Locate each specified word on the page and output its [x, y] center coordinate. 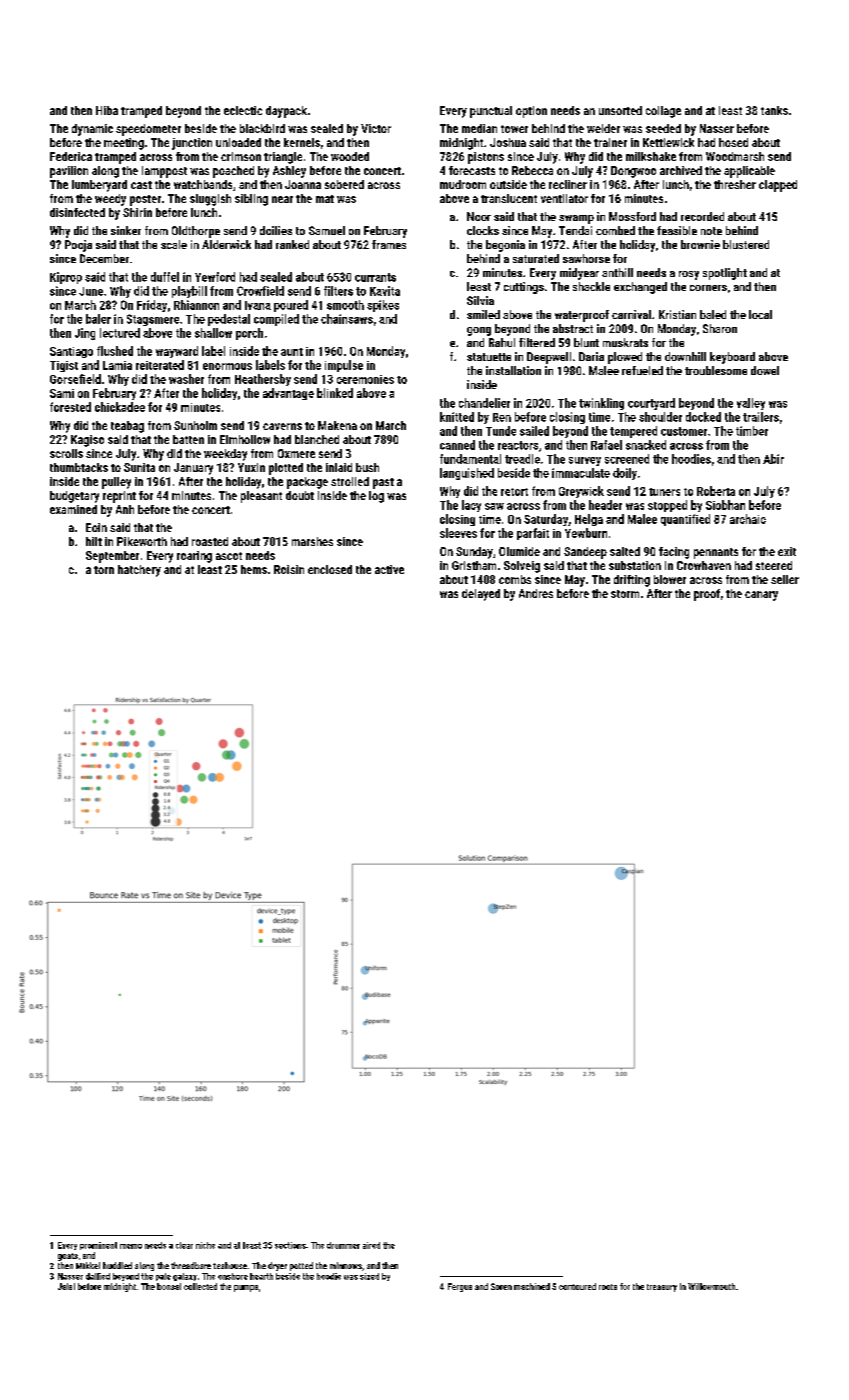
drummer [343, 1245]
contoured [577, 1286]
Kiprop [66, 278]
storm [625, 594]
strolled [350, 481]
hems [254, 569]
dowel [765, 370]
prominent [98, 1246]
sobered [344, 184]
